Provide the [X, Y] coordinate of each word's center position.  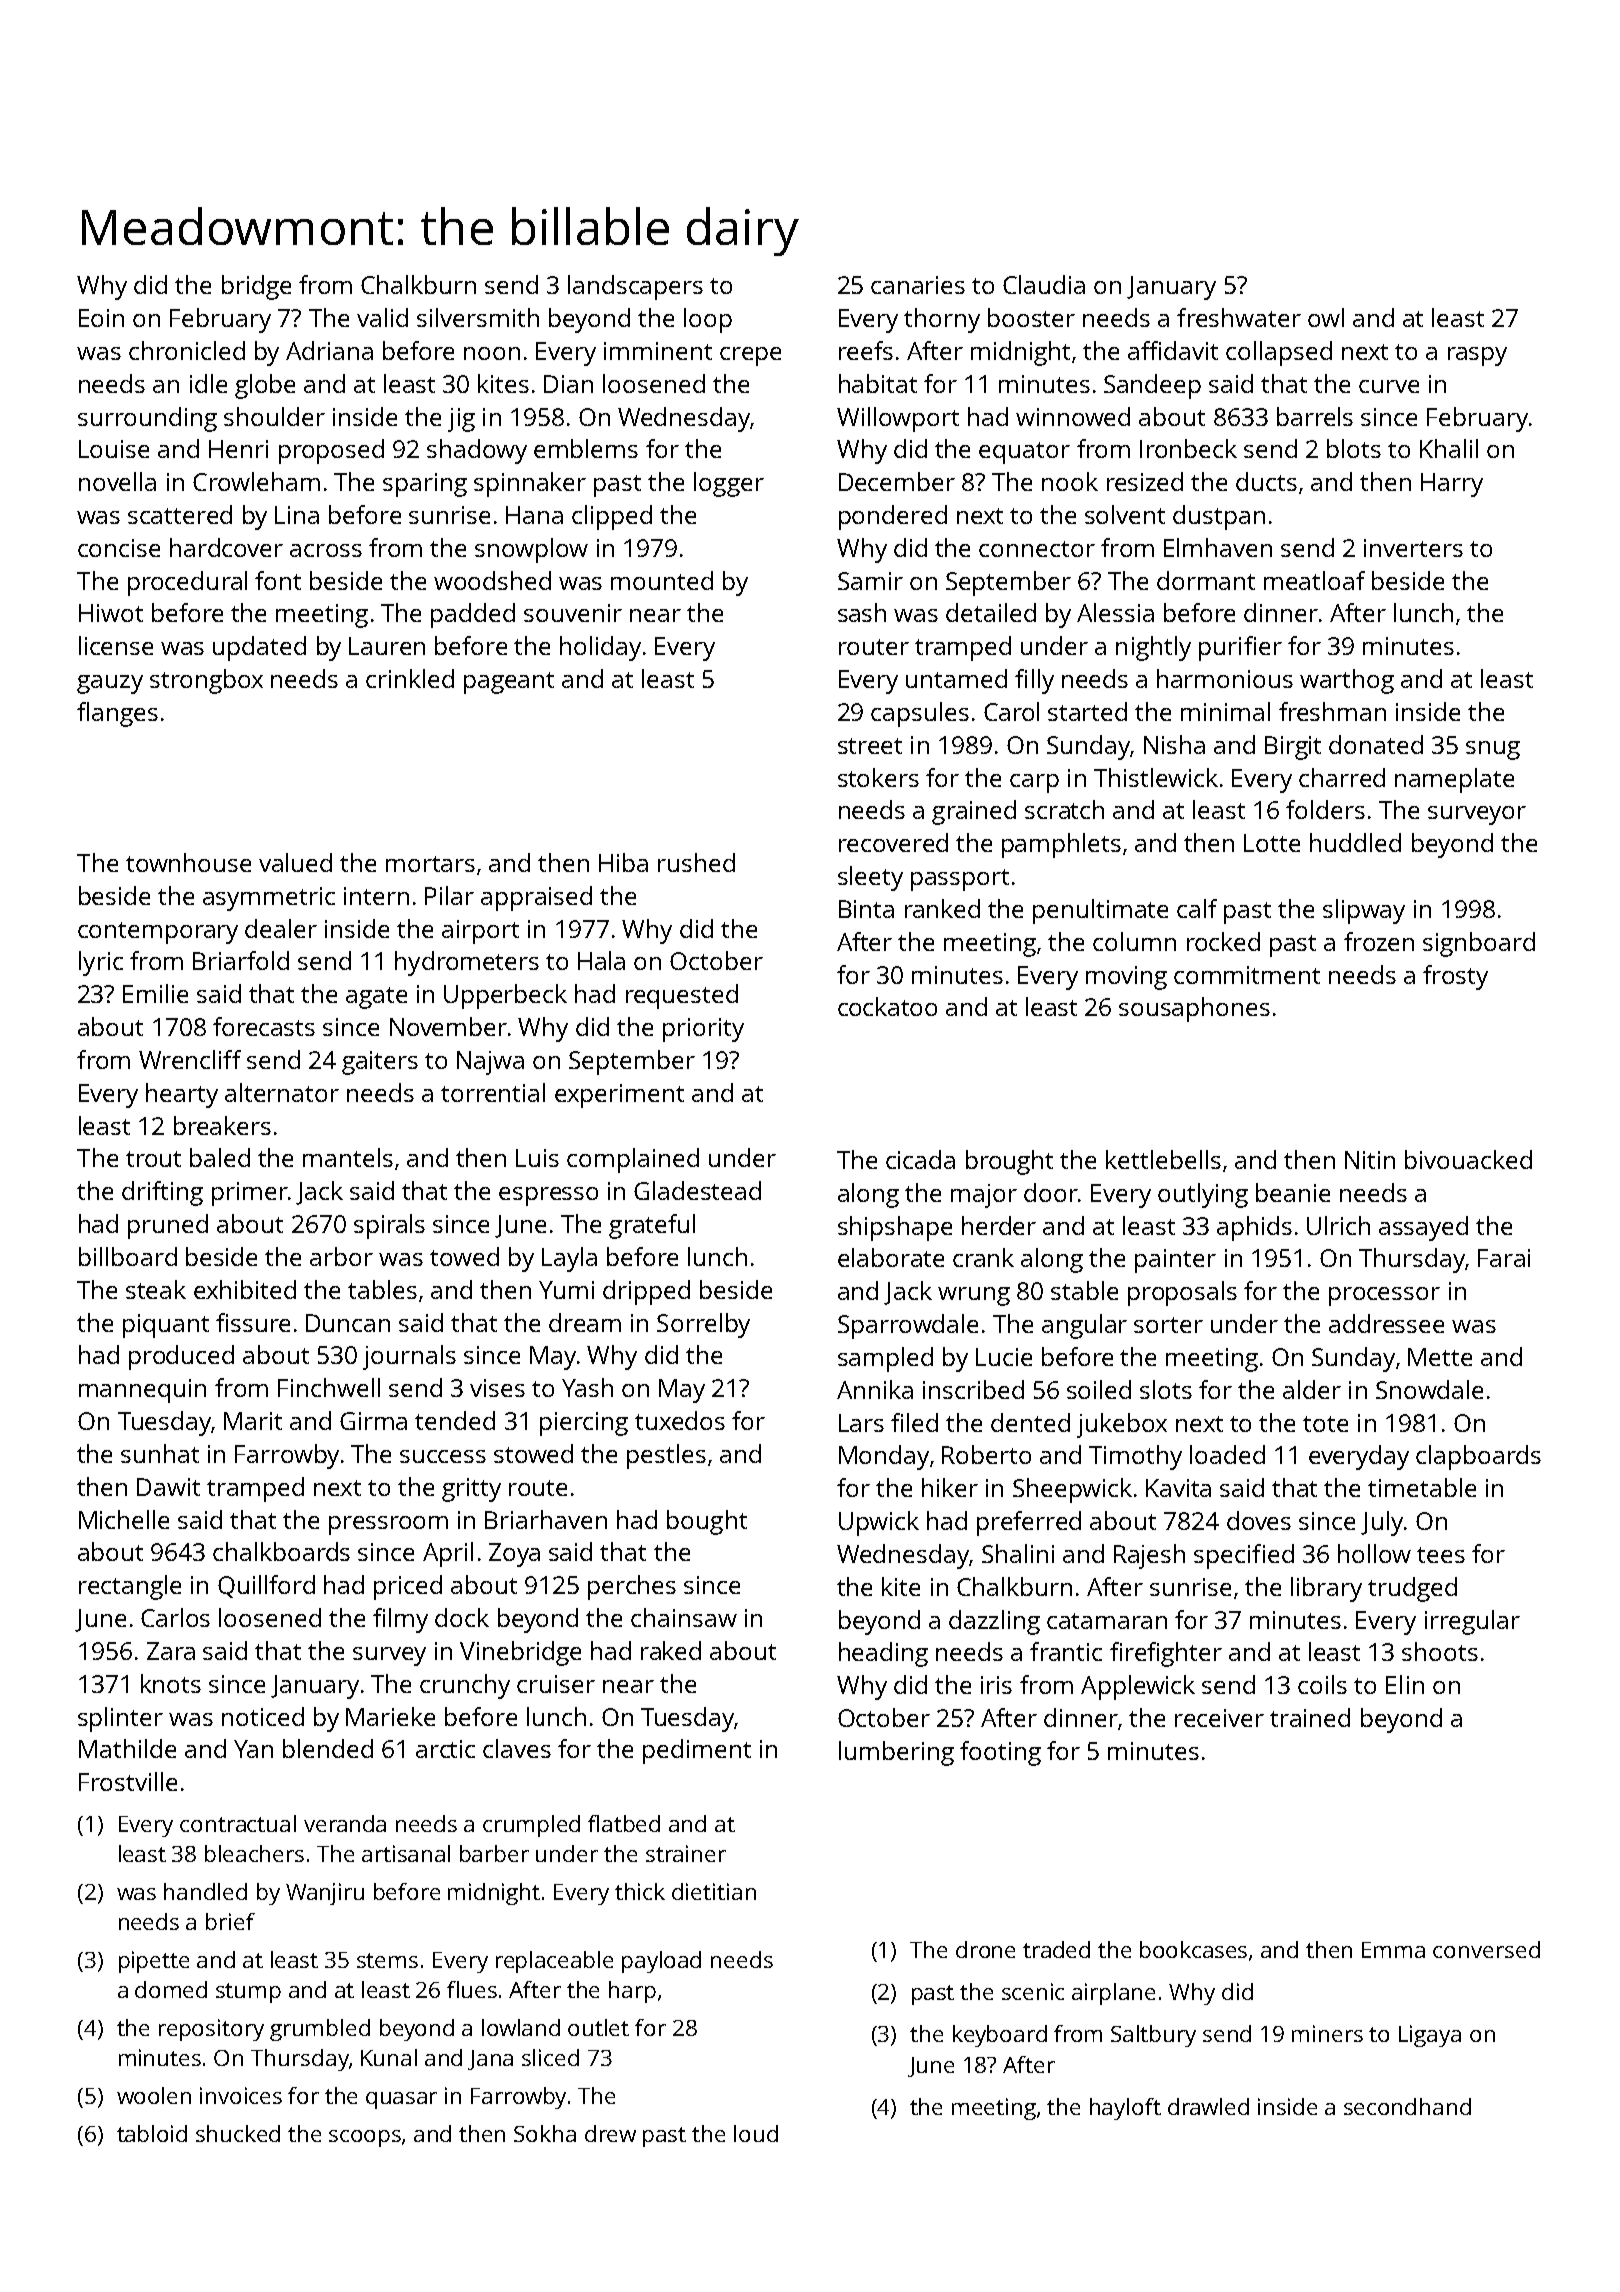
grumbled [320, 2030]
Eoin [101, 318]
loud [756, 2133]
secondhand [1407, 2106]
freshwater [1239, 317]
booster [1031, 317]
